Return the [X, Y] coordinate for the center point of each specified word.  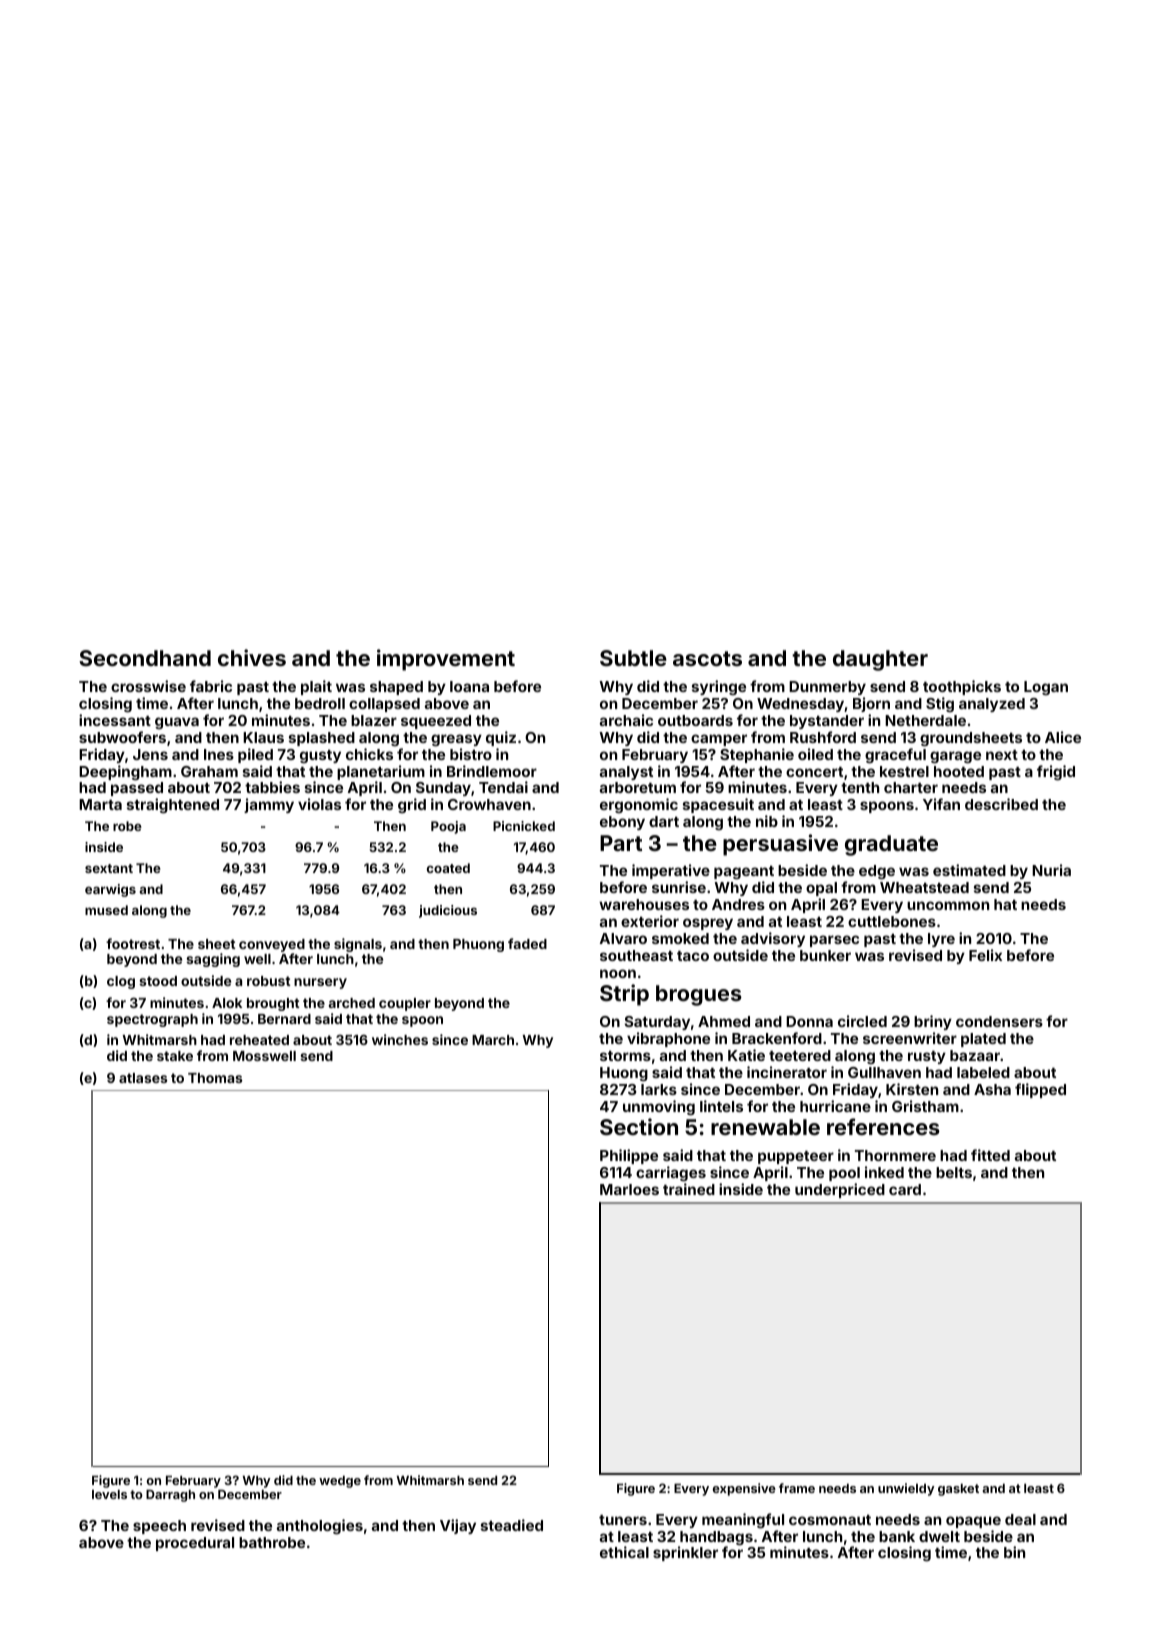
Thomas [215, 1078]
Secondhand [145, 658]
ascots [707, 658]
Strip [624, 995]
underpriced [840, 1190]
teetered [800, 1055]
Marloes [629, 1189]
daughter [880, 660]
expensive [744, 1489]
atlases [143, 1078]
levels [109, 1494]
